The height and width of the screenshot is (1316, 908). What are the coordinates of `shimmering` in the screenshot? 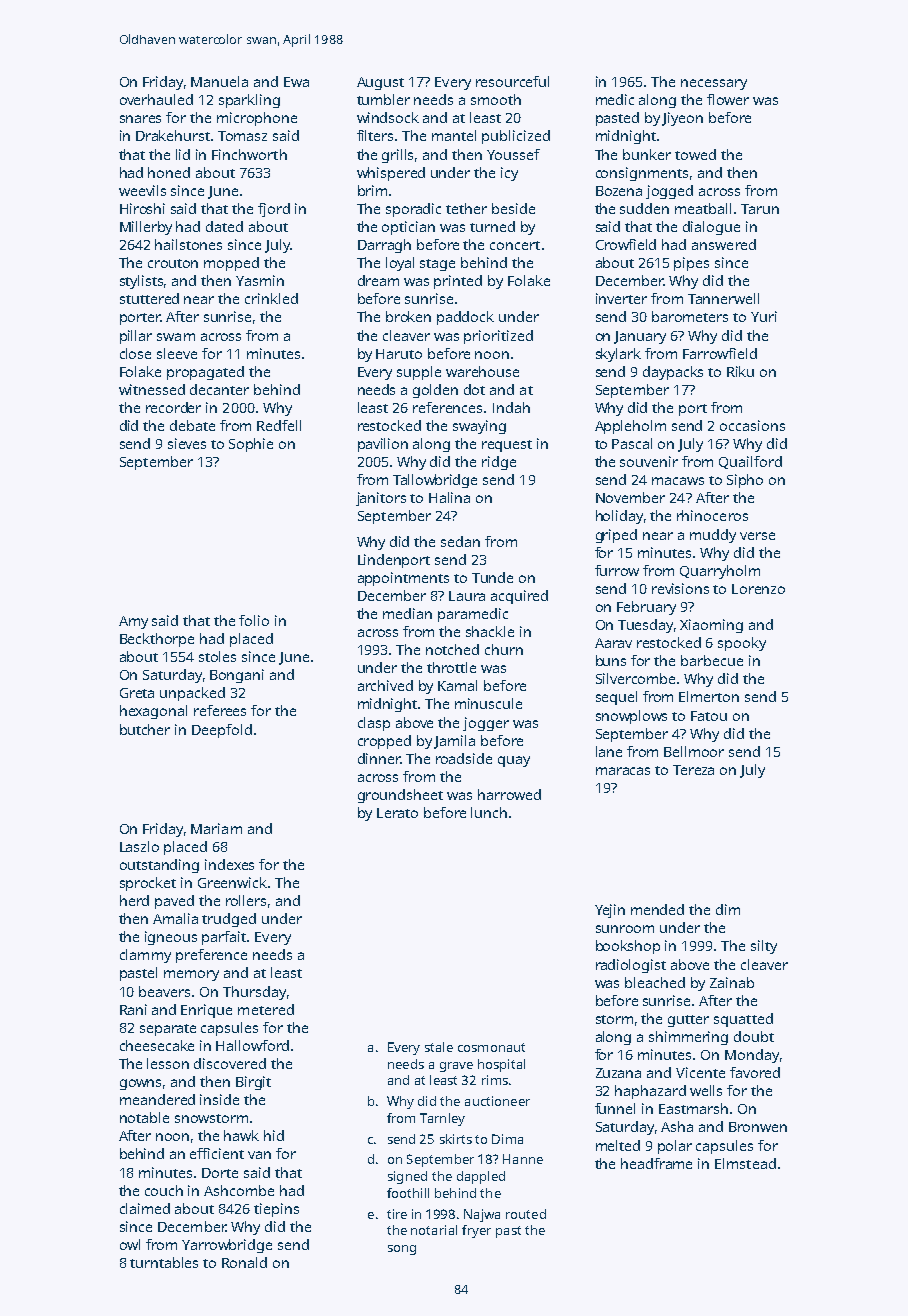 It's located at (688, 1038).
